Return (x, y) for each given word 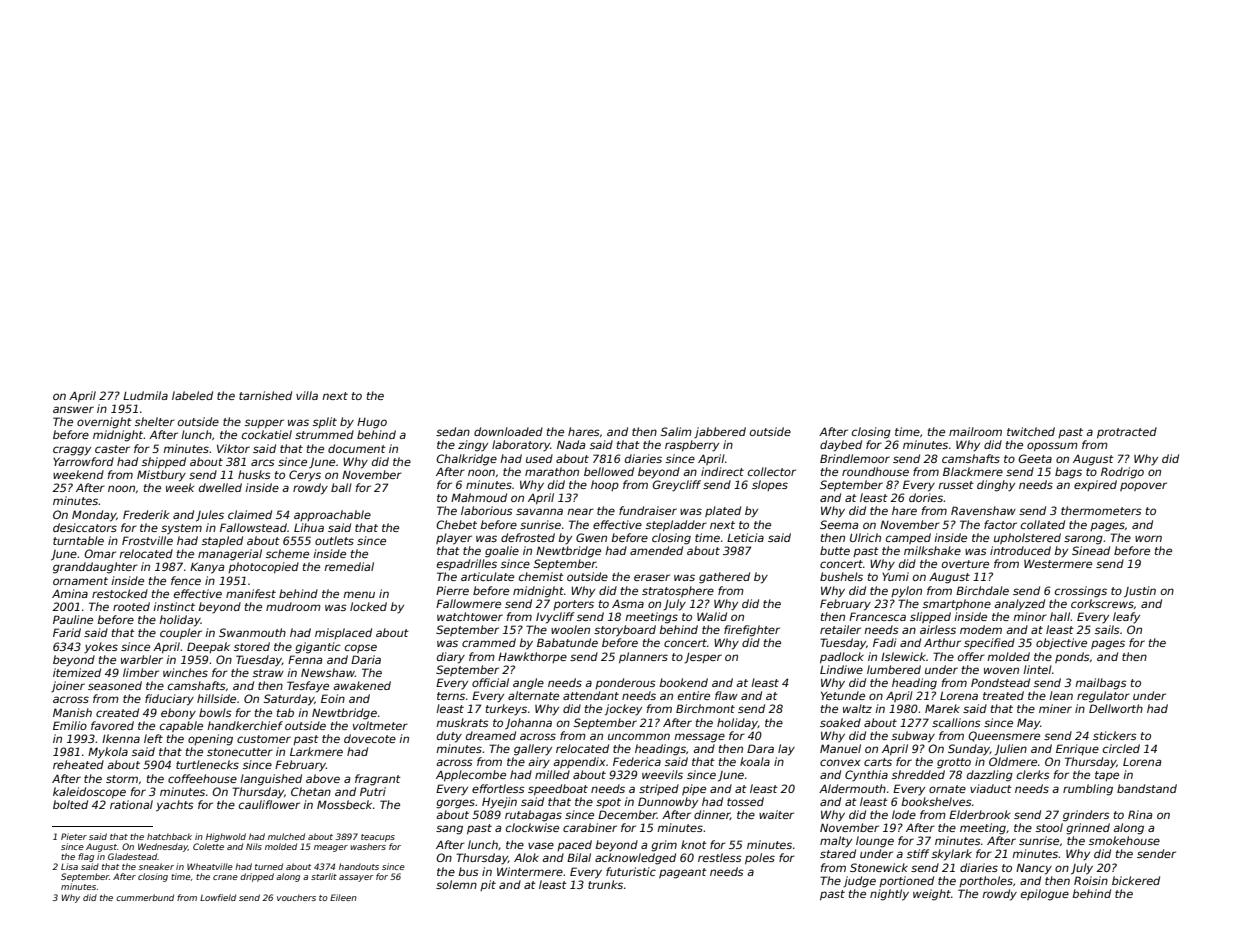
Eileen (343, 897)
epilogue (1045, 895)
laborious (487, 510)
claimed (250, 514)
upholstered (1027, 538)
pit (488, 885)
